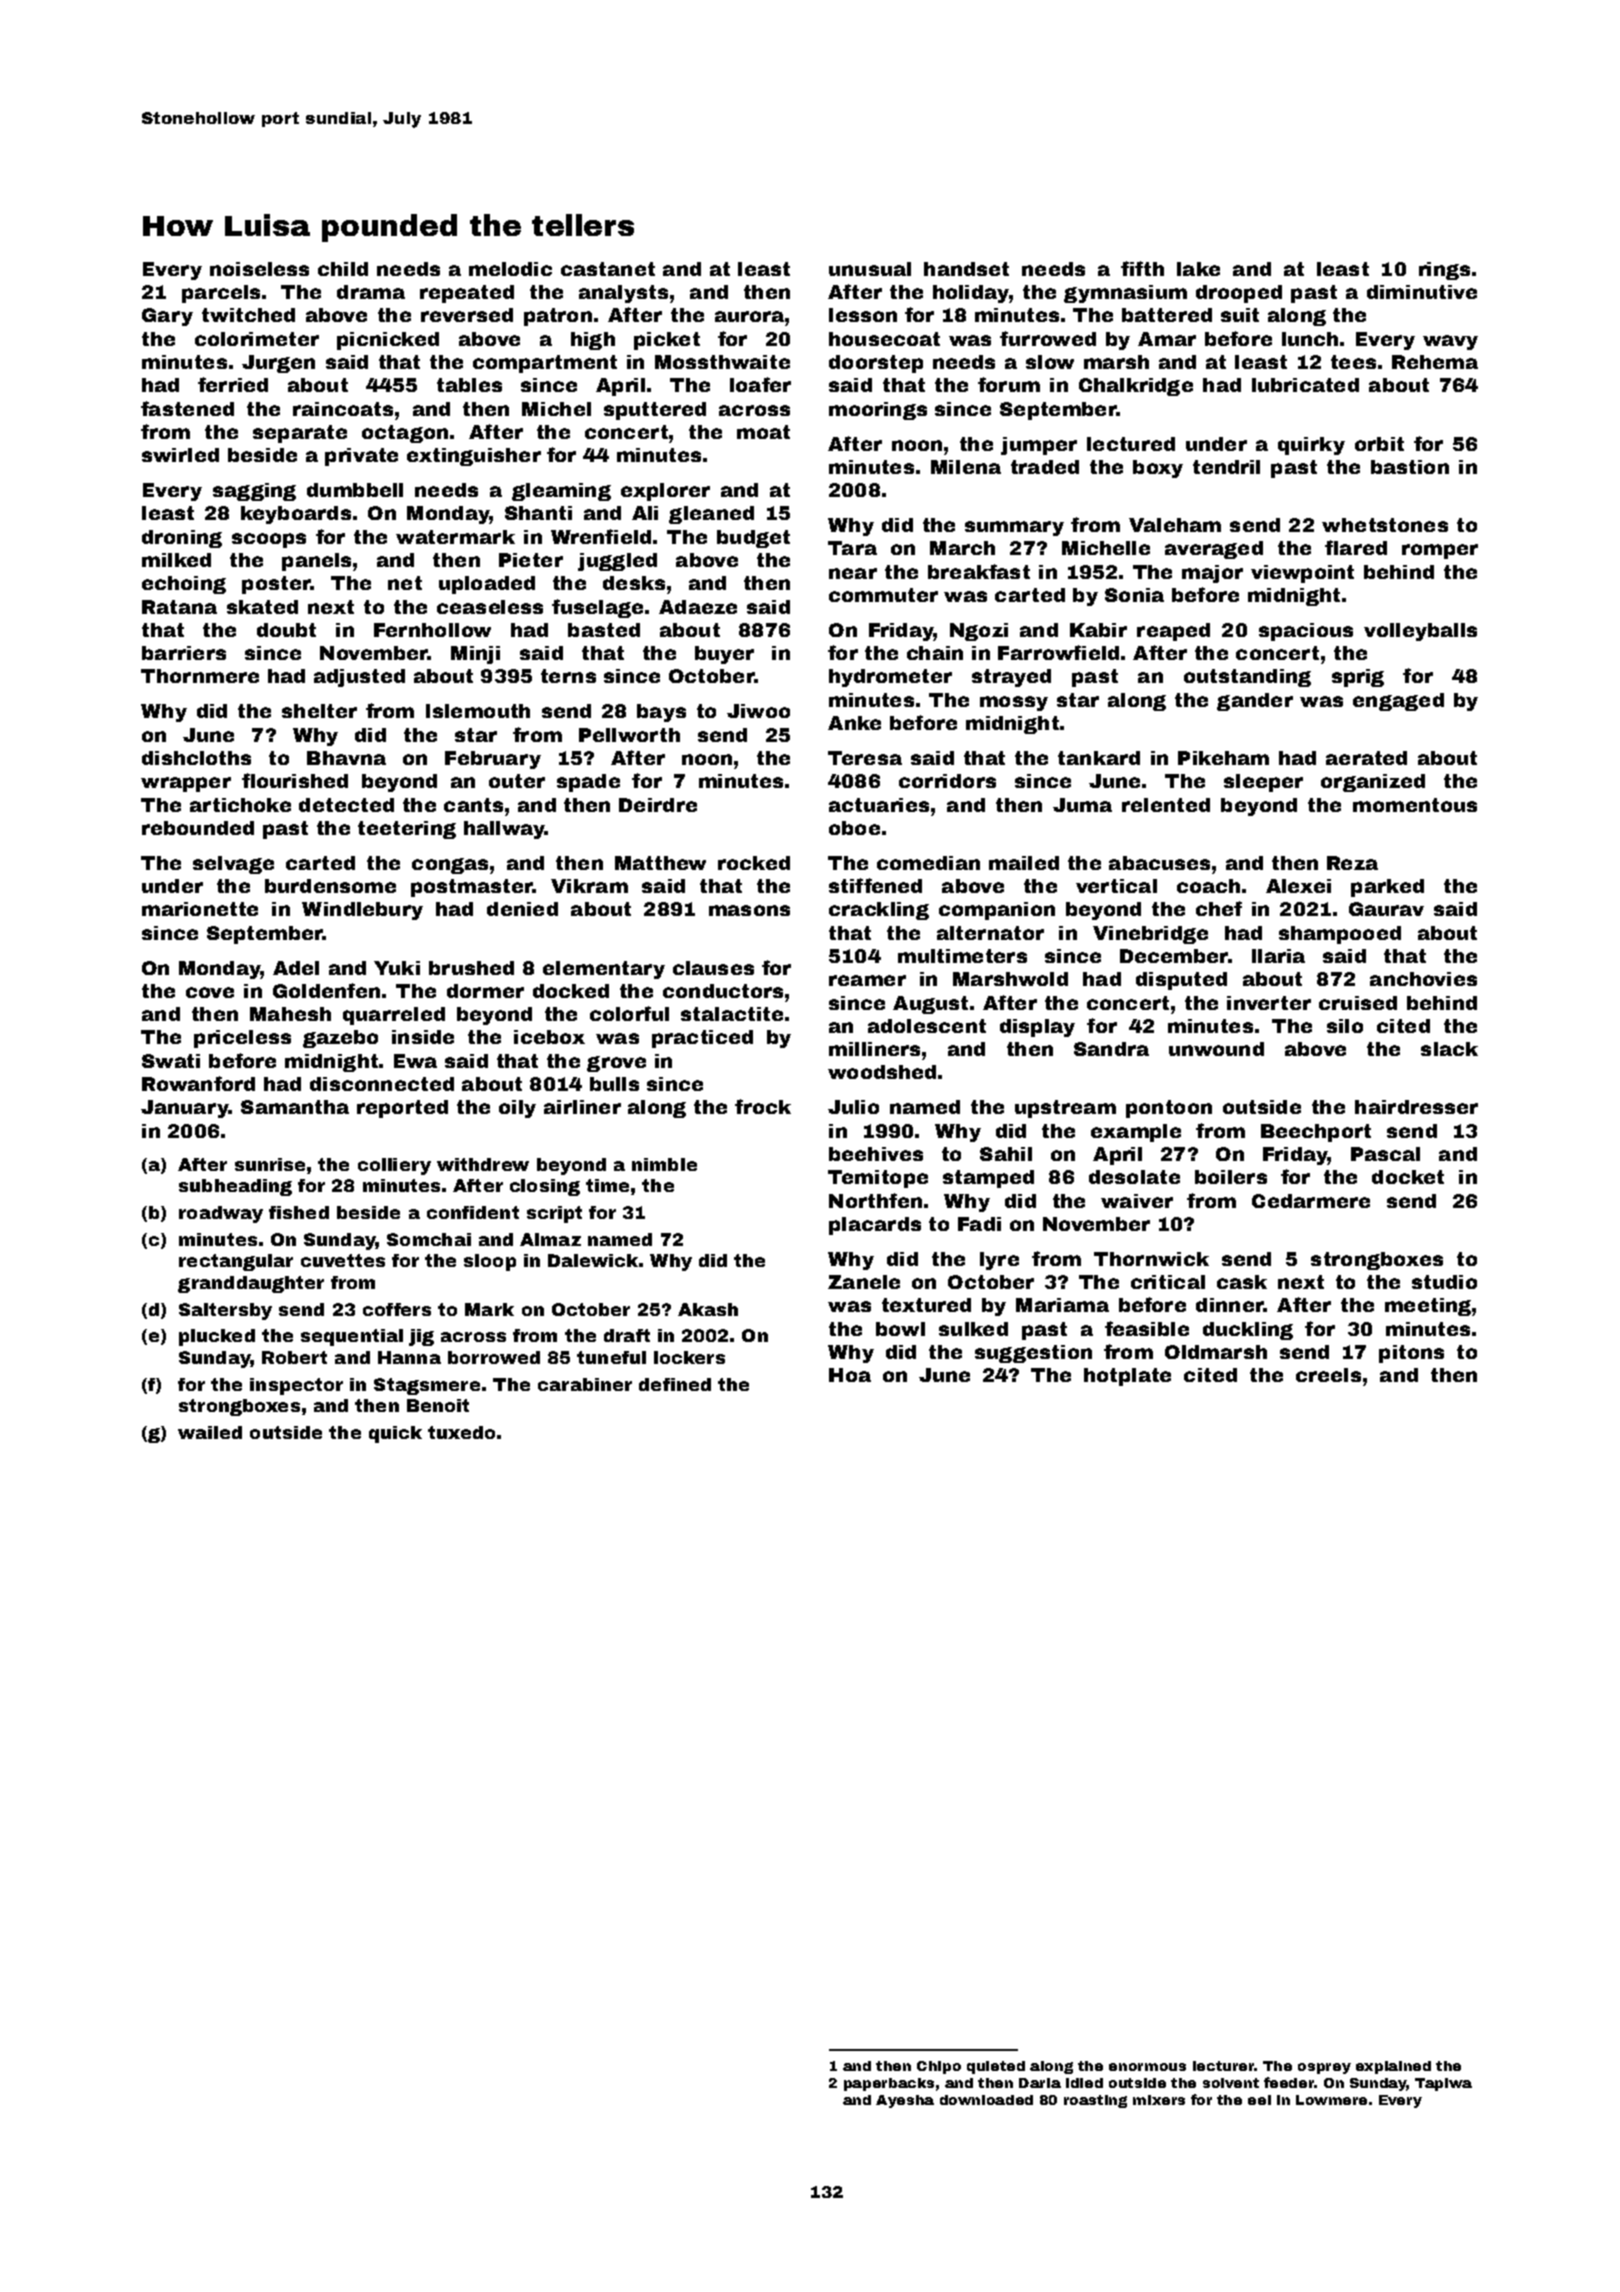 The width and height of the image is (1620, 2292). What do you see at coordinates (870, 269) in the image?
I see `unusual` at bounding box center [870, 269].
